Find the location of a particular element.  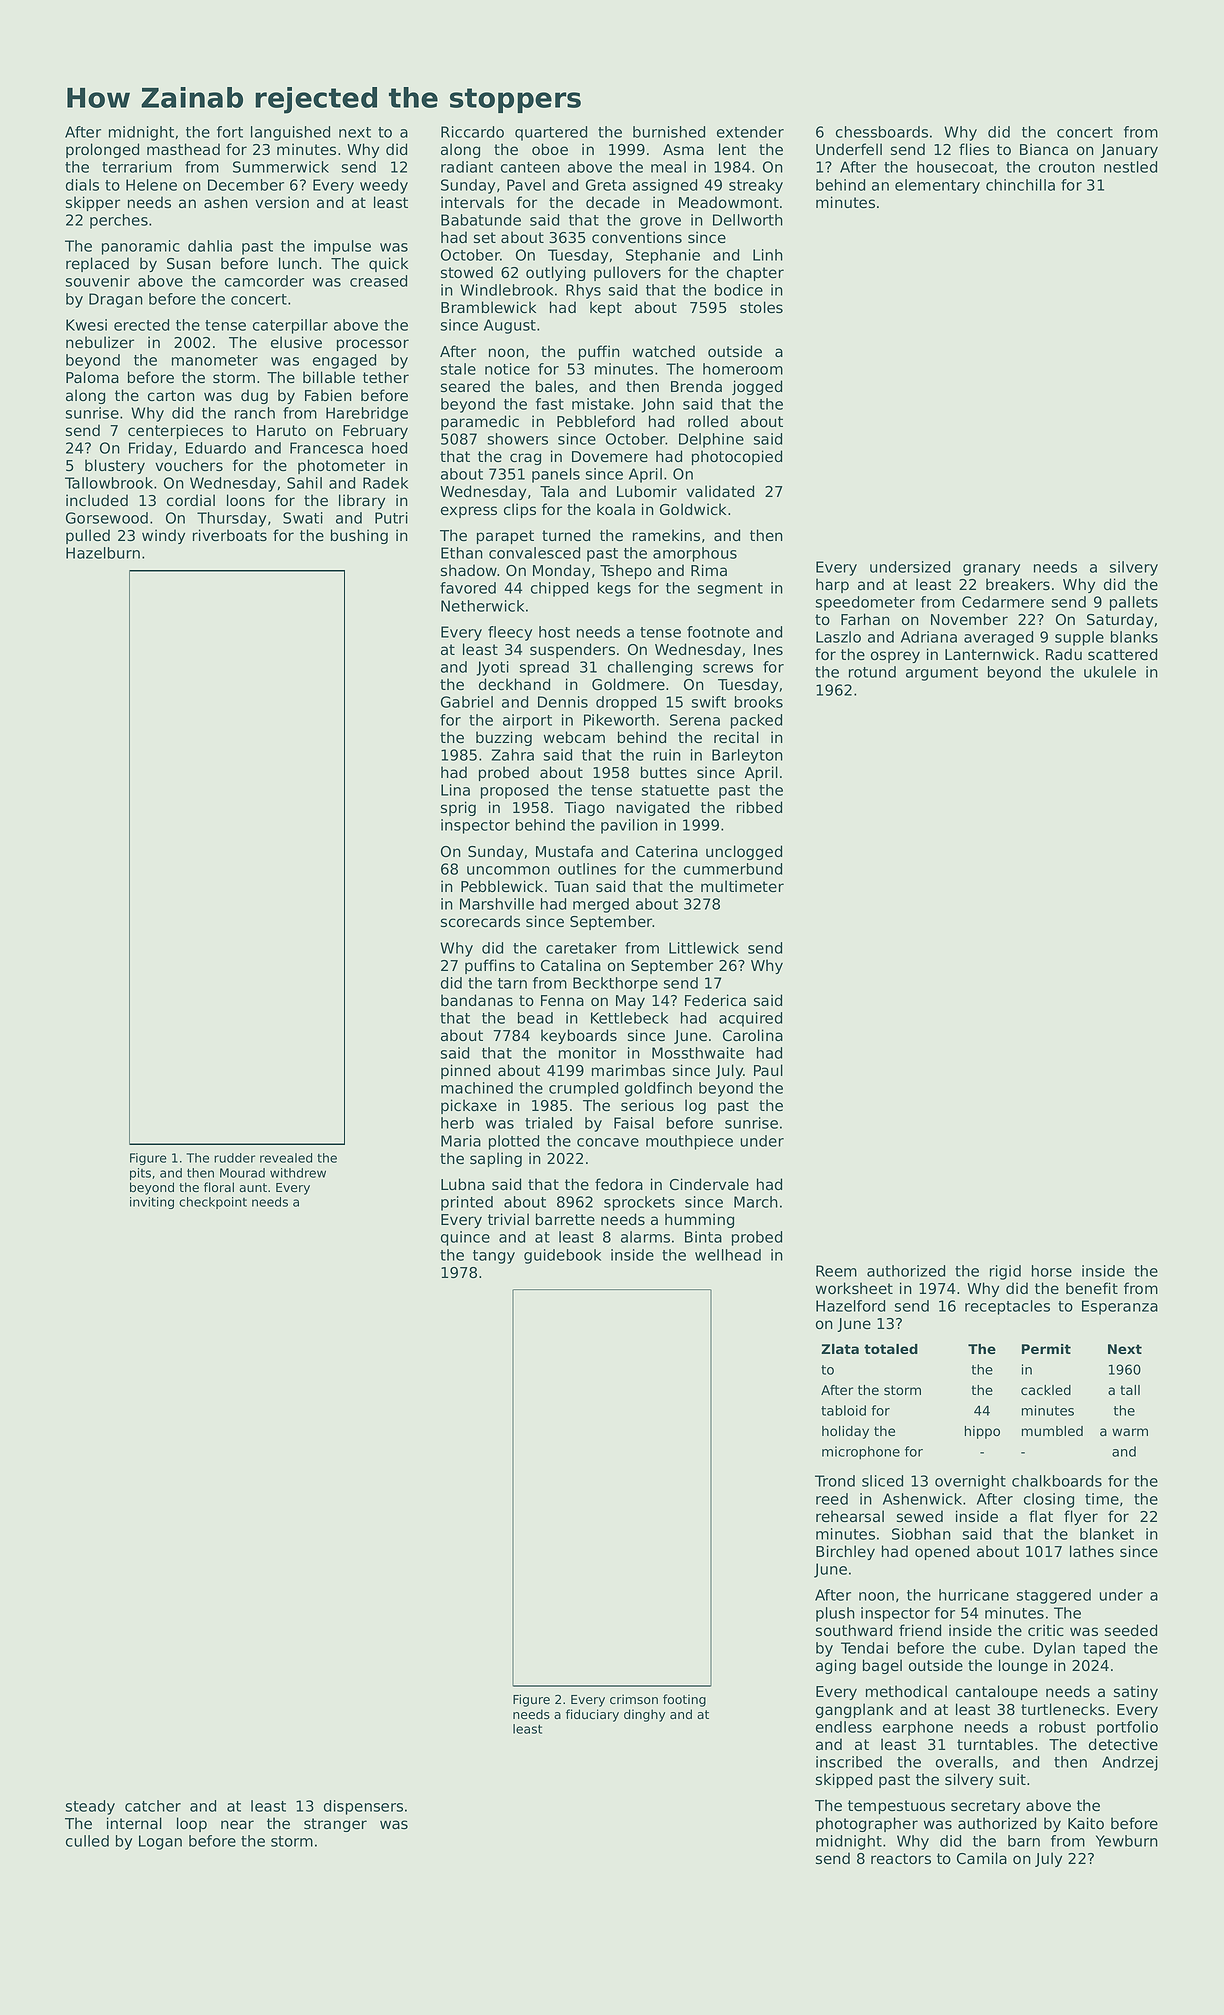

fiduciary is located at coordinates (592, 1715).
